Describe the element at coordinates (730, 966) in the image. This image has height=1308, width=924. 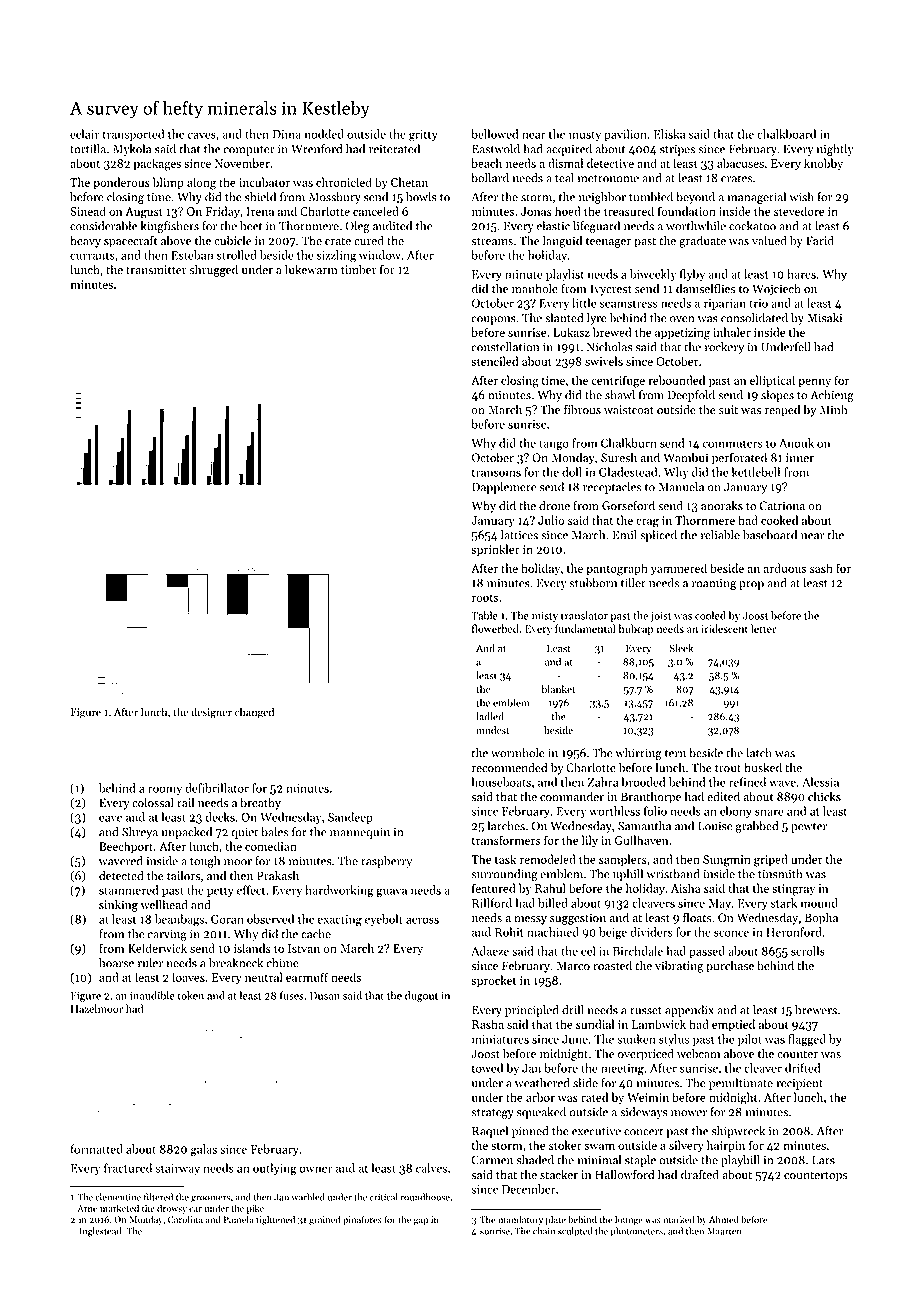
I see `purchase` at that location.
